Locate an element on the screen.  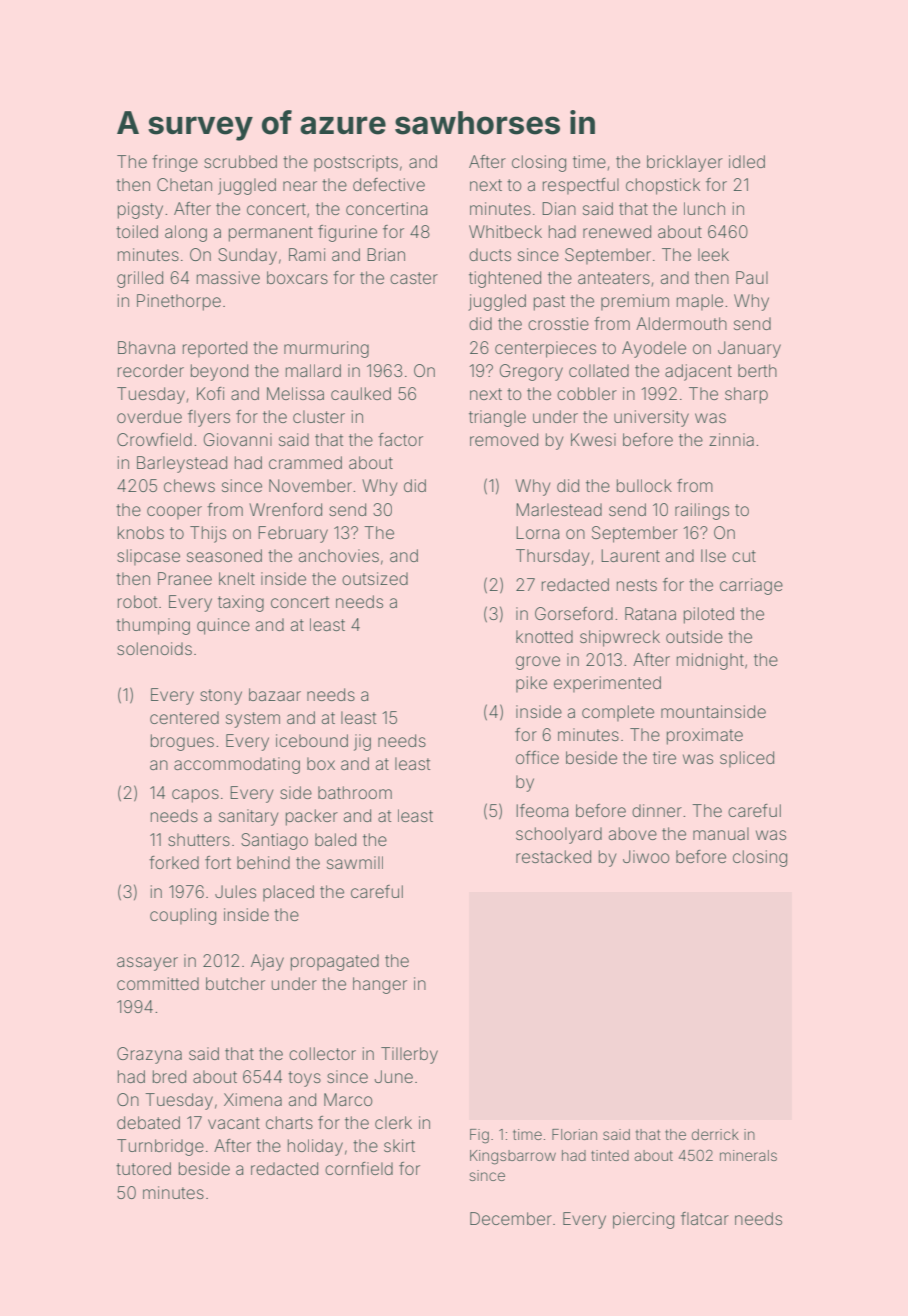
Ratana is located at coordinates (650, 613).
